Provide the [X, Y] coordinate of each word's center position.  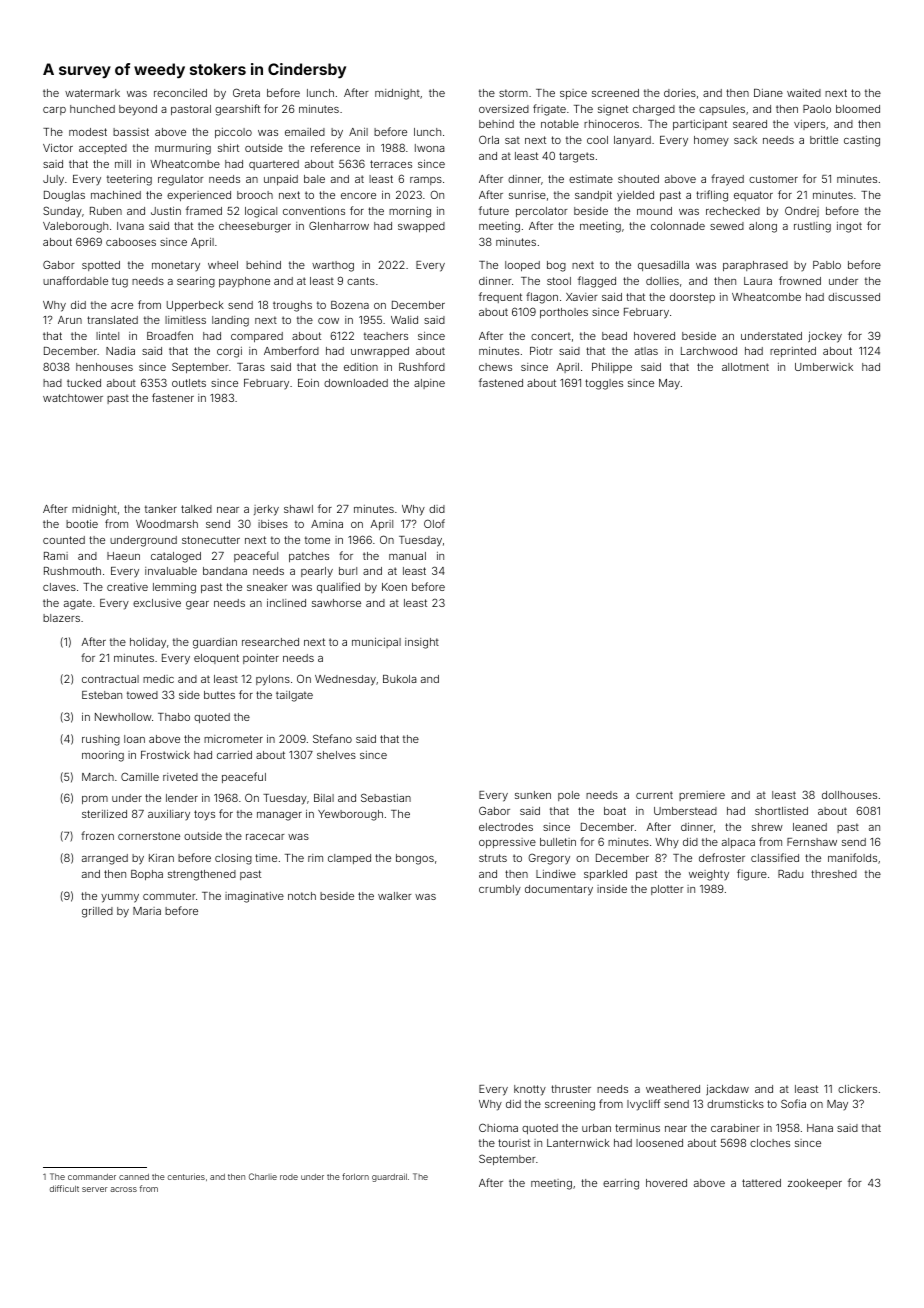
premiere [702, 796]
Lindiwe [556, 874]
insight [422, 643]
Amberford [291, 350]
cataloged [176, 557]
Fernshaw [812, 842]
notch [302, 896]
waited [804, 93]
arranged [105, 859]
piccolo [233, 133]
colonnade [678, 226]
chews [495, 367]
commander [92, 1177]
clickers [857, 1089]
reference [335, 147]
